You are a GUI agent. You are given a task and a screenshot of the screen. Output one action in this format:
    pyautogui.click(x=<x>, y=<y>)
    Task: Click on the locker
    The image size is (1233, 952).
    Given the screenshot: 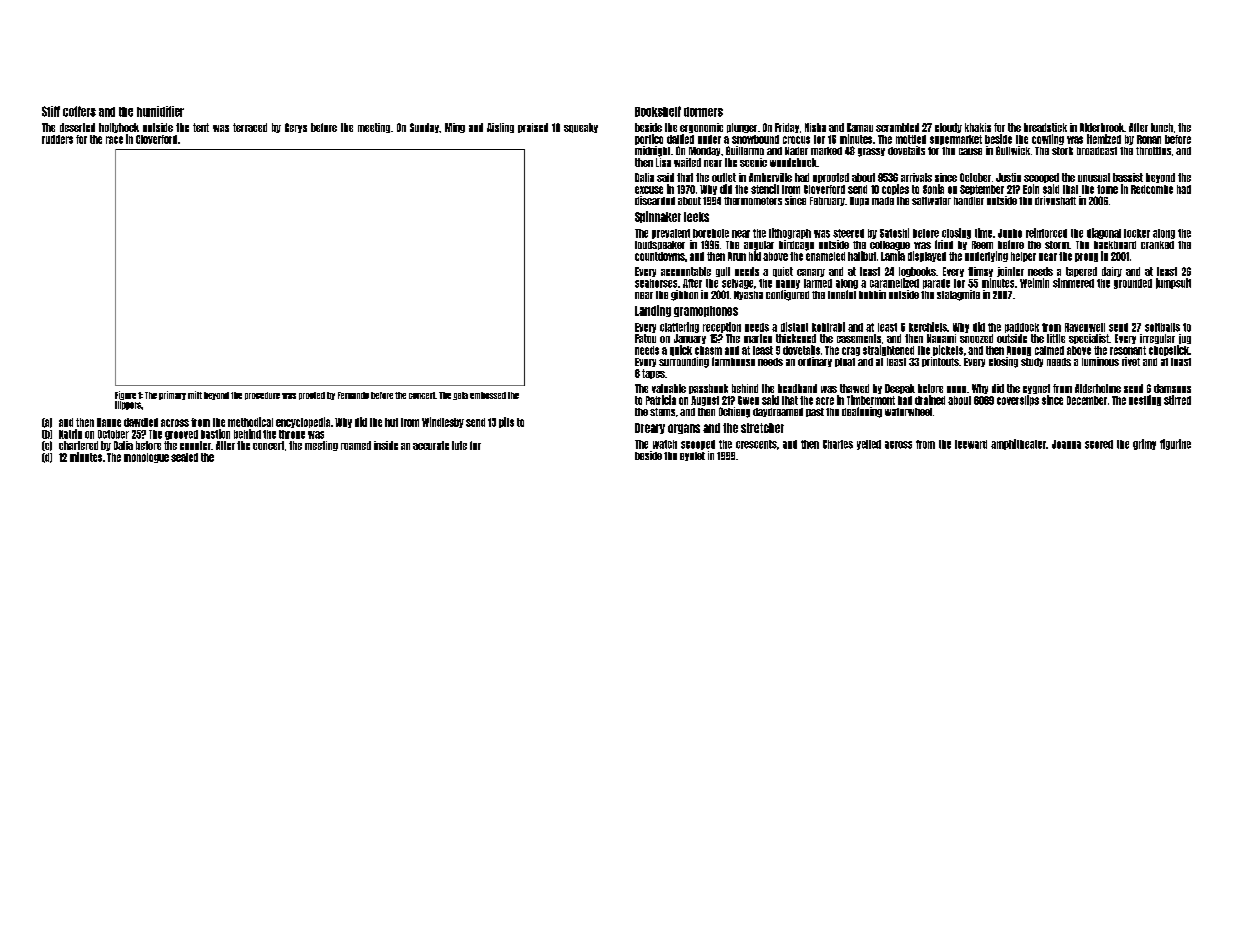 What is the action you would take?
    pyautogui.click(x=1137, y=233)
